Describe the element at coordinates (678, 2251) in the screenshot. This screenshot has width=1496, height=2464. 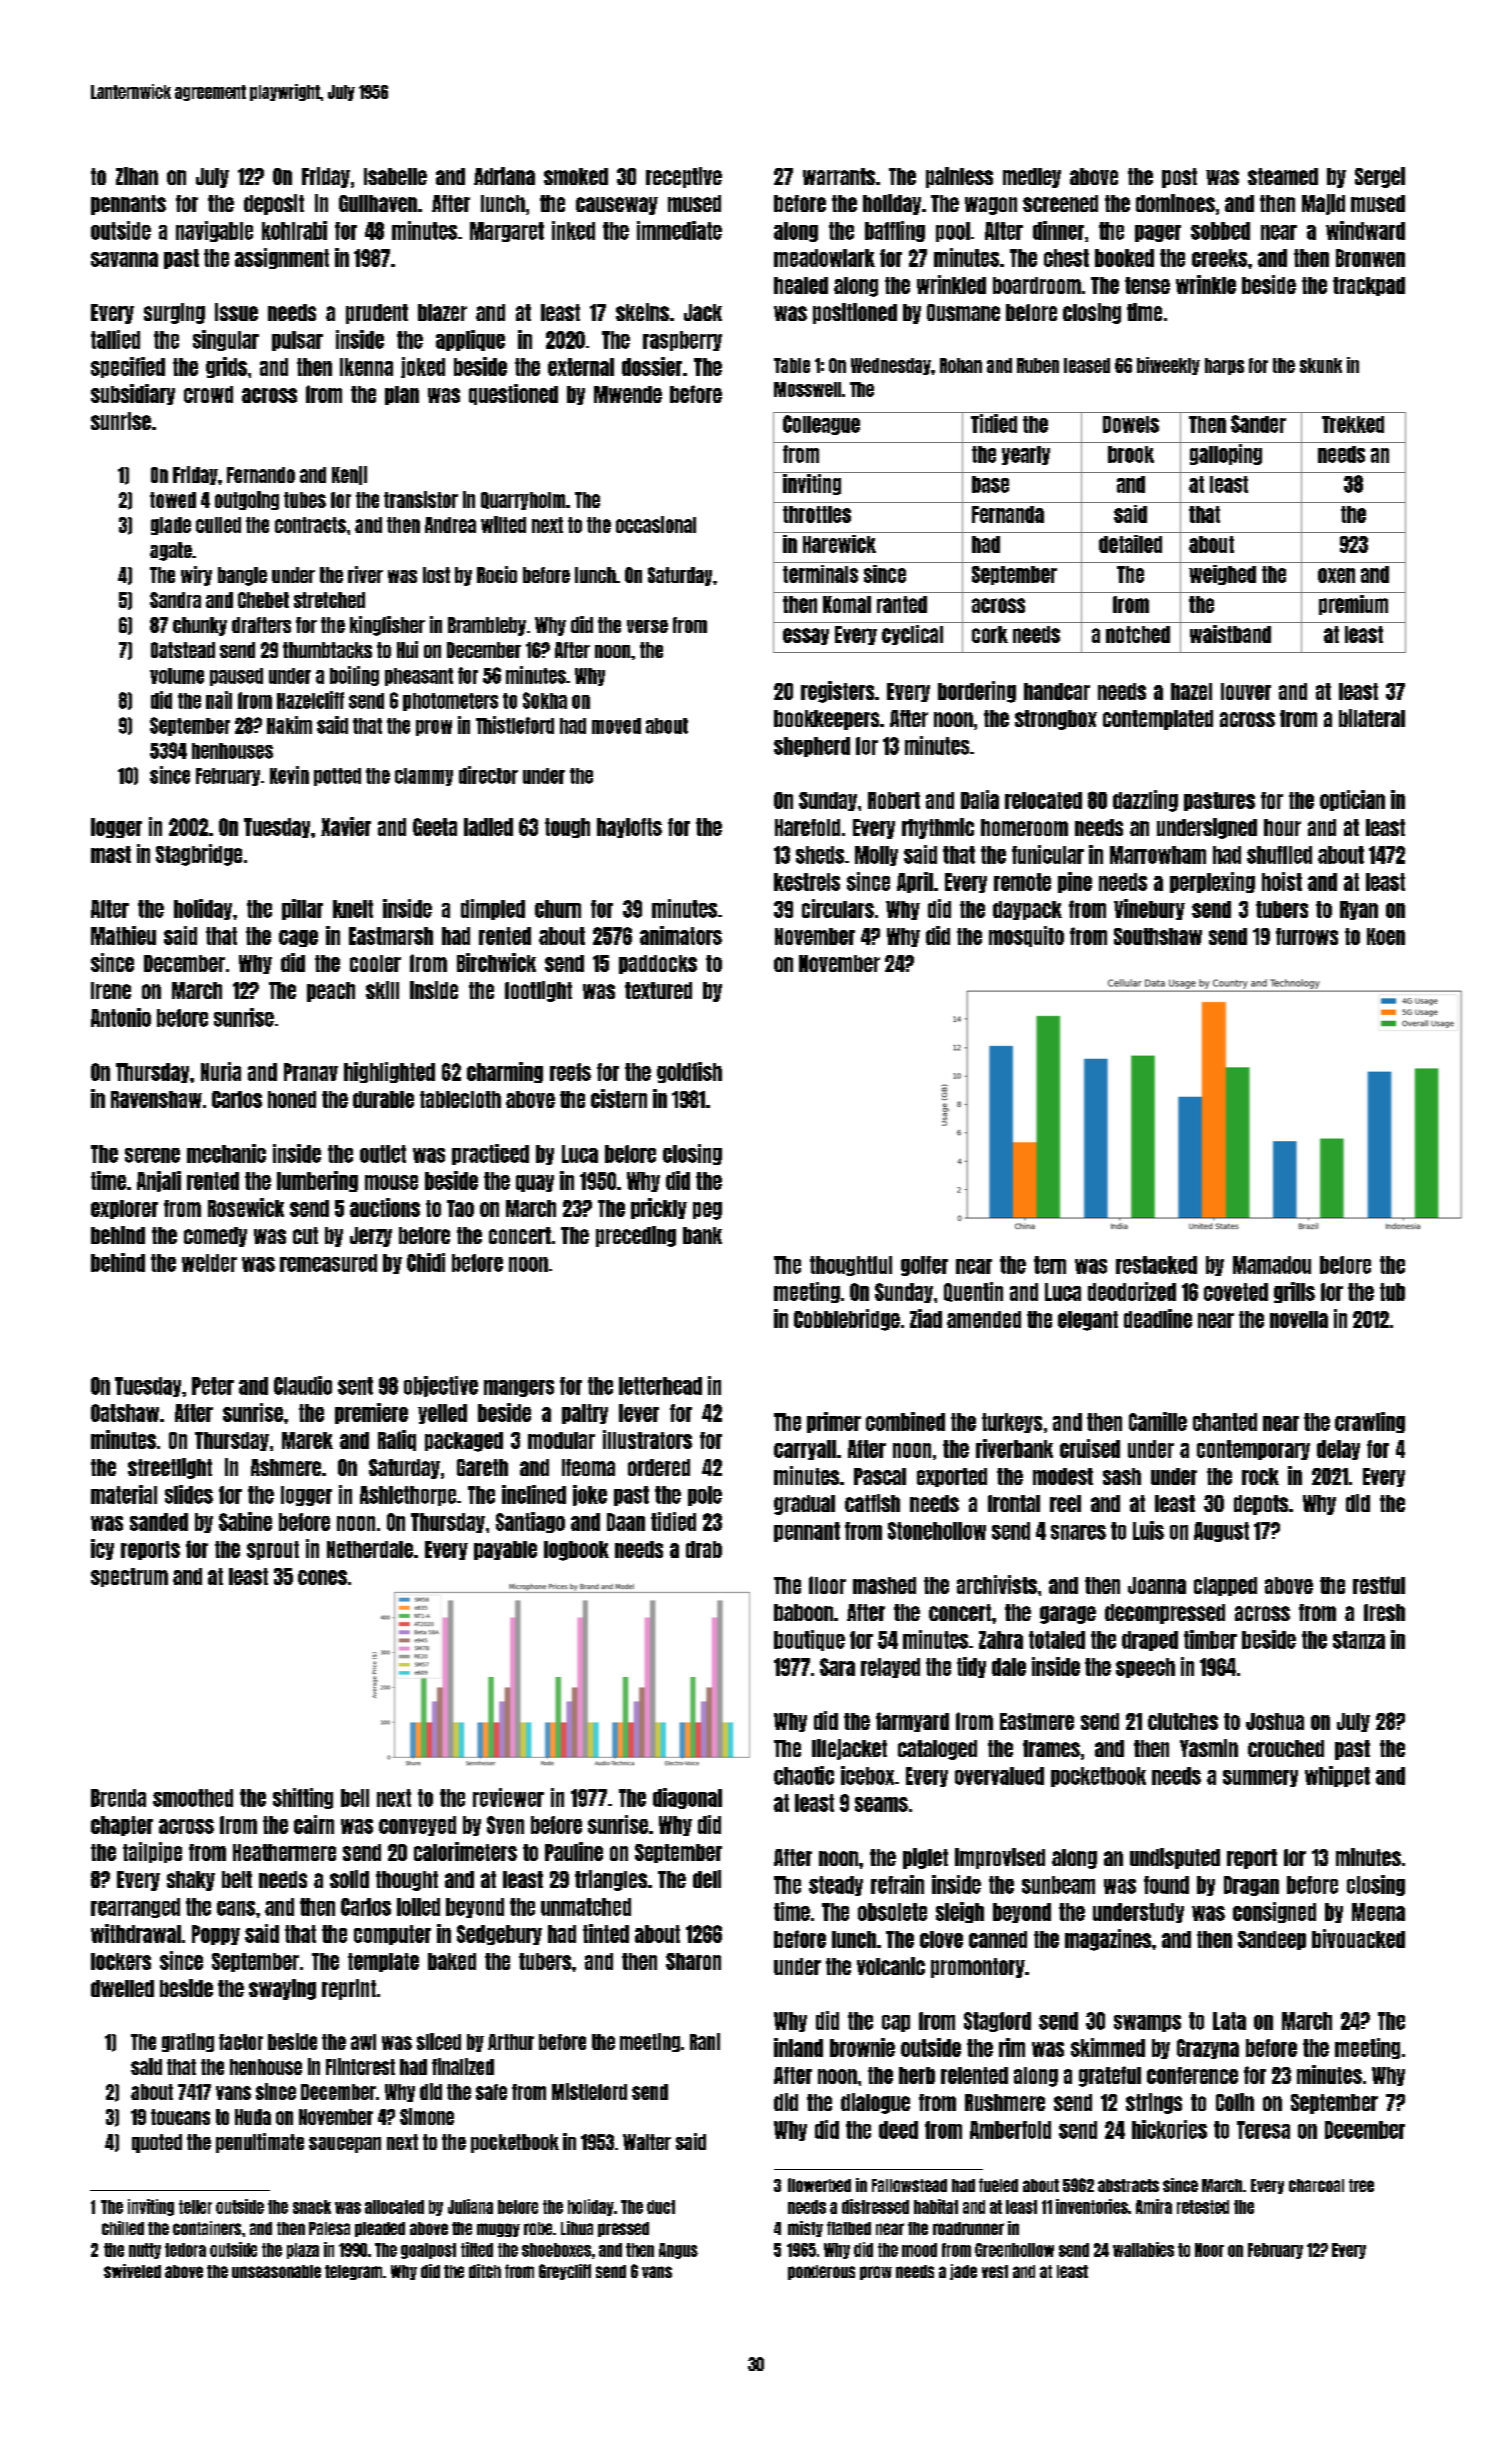
I see `Angus` at that location.
